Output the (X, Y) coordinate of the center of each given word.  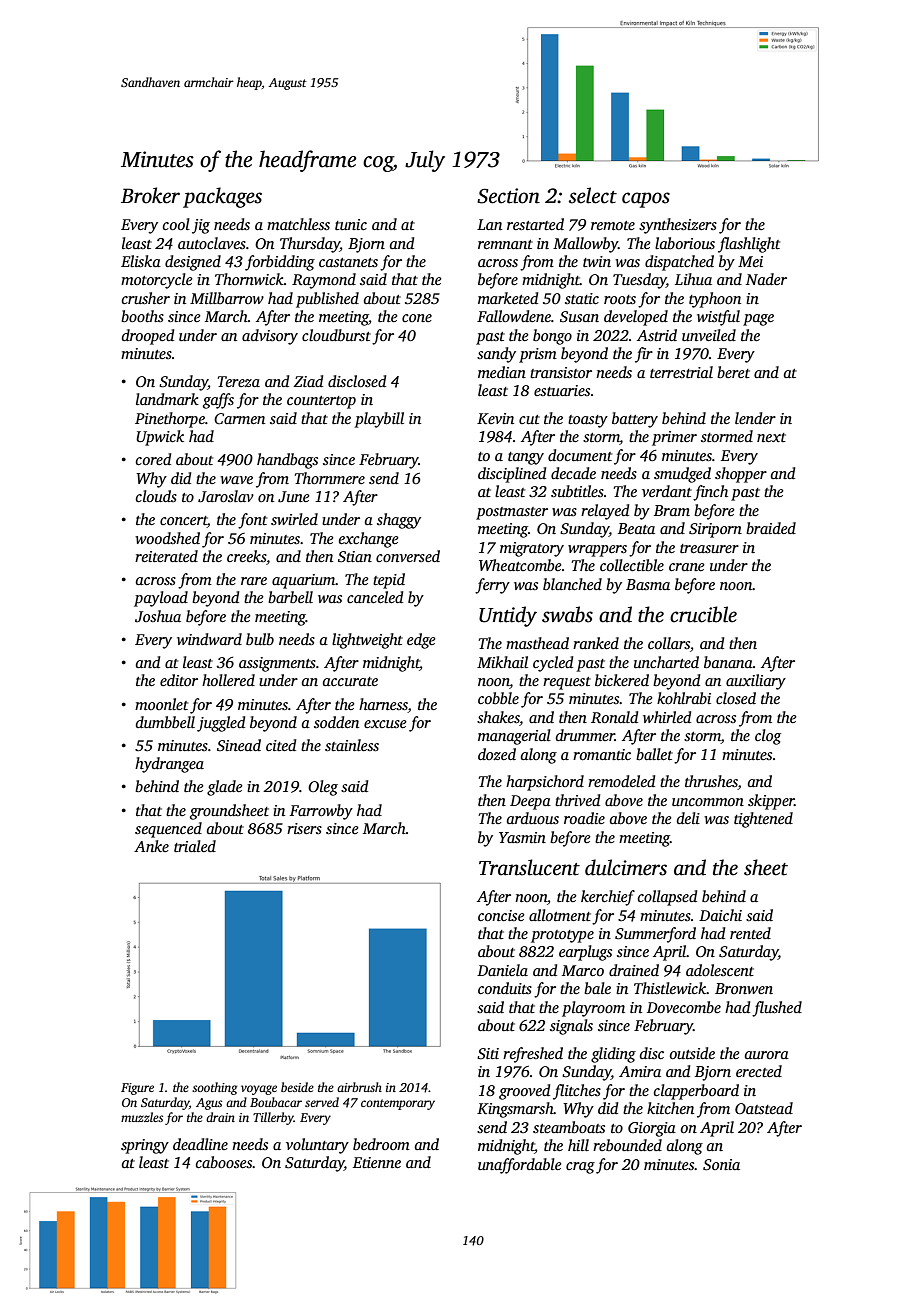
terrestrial (681, 372)
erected (759, 1071)
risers (304, 828)
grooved (524, 1092)
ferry (492, 586)
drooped (148, 337)
